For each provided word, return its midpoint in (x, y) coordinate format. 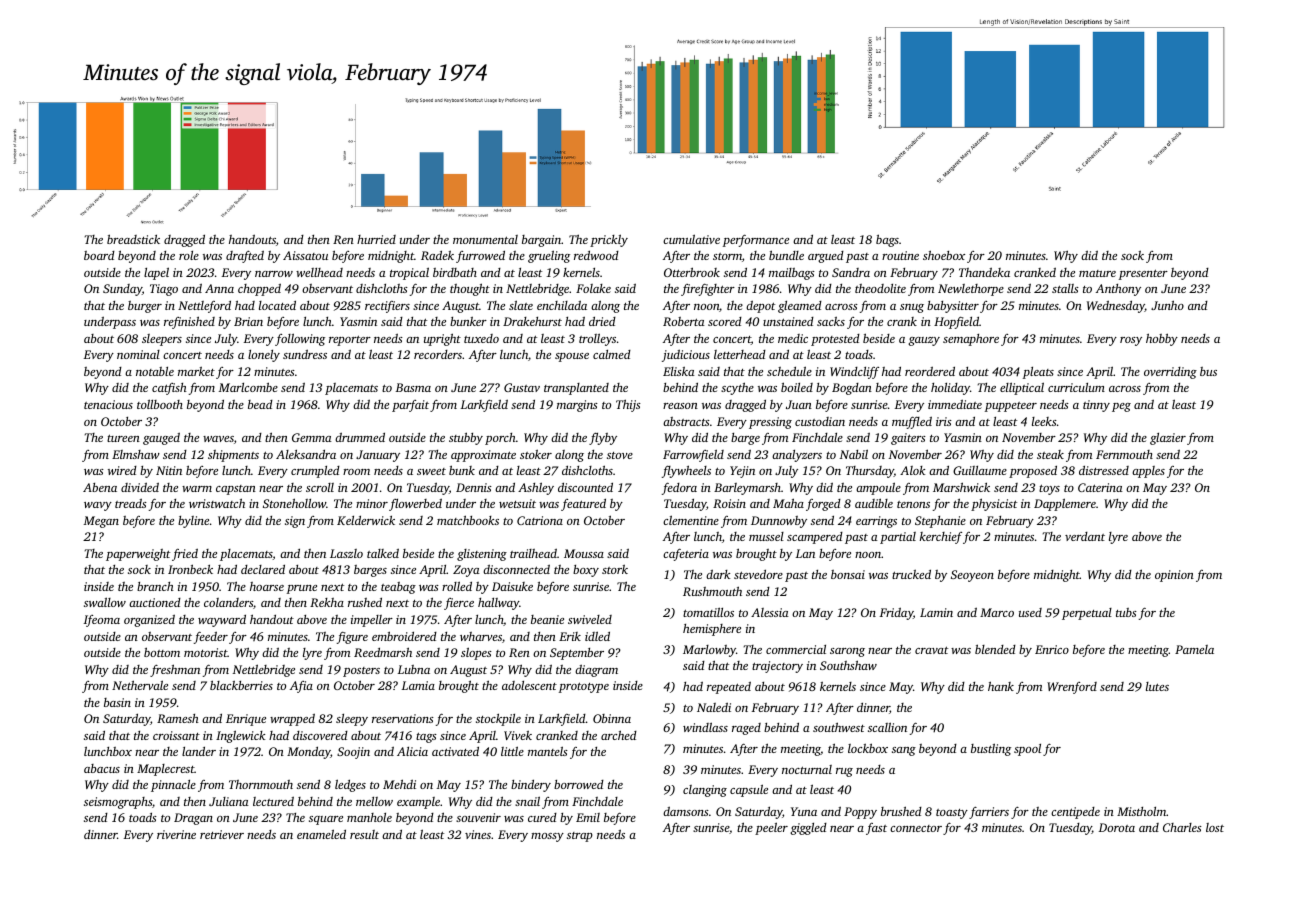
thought (470, 289)
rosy (1131, 341)
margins (577, 406)
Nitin (169, 470)
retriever (222, 834)
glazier (1168, 439)
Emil (588, 817)
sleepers (162, 340)
